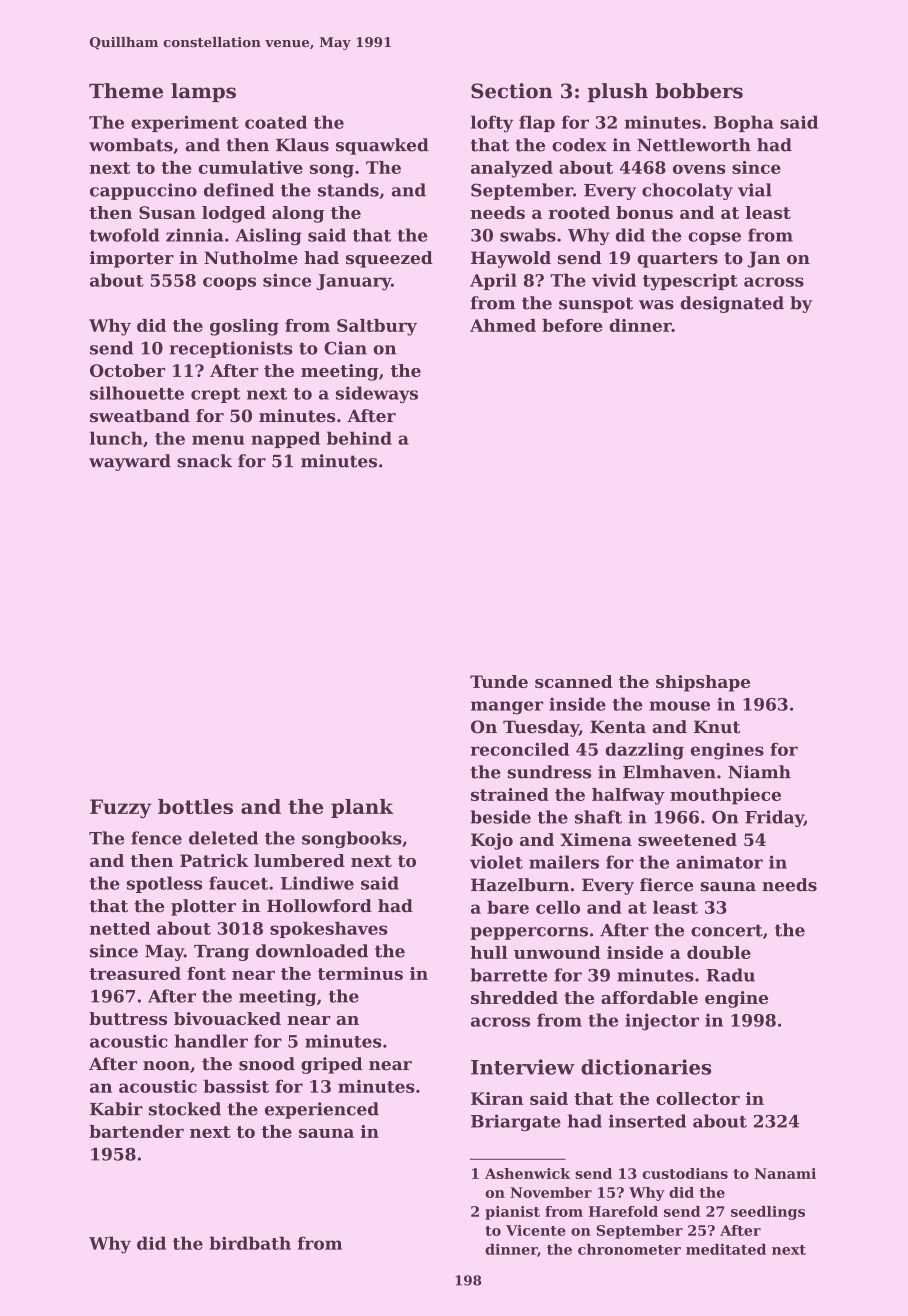 The width and height of the document is (908, 1316). What do you see at coordinates (573, 681) in the document?
I see `scanned` at bounding box center [573, 681].
